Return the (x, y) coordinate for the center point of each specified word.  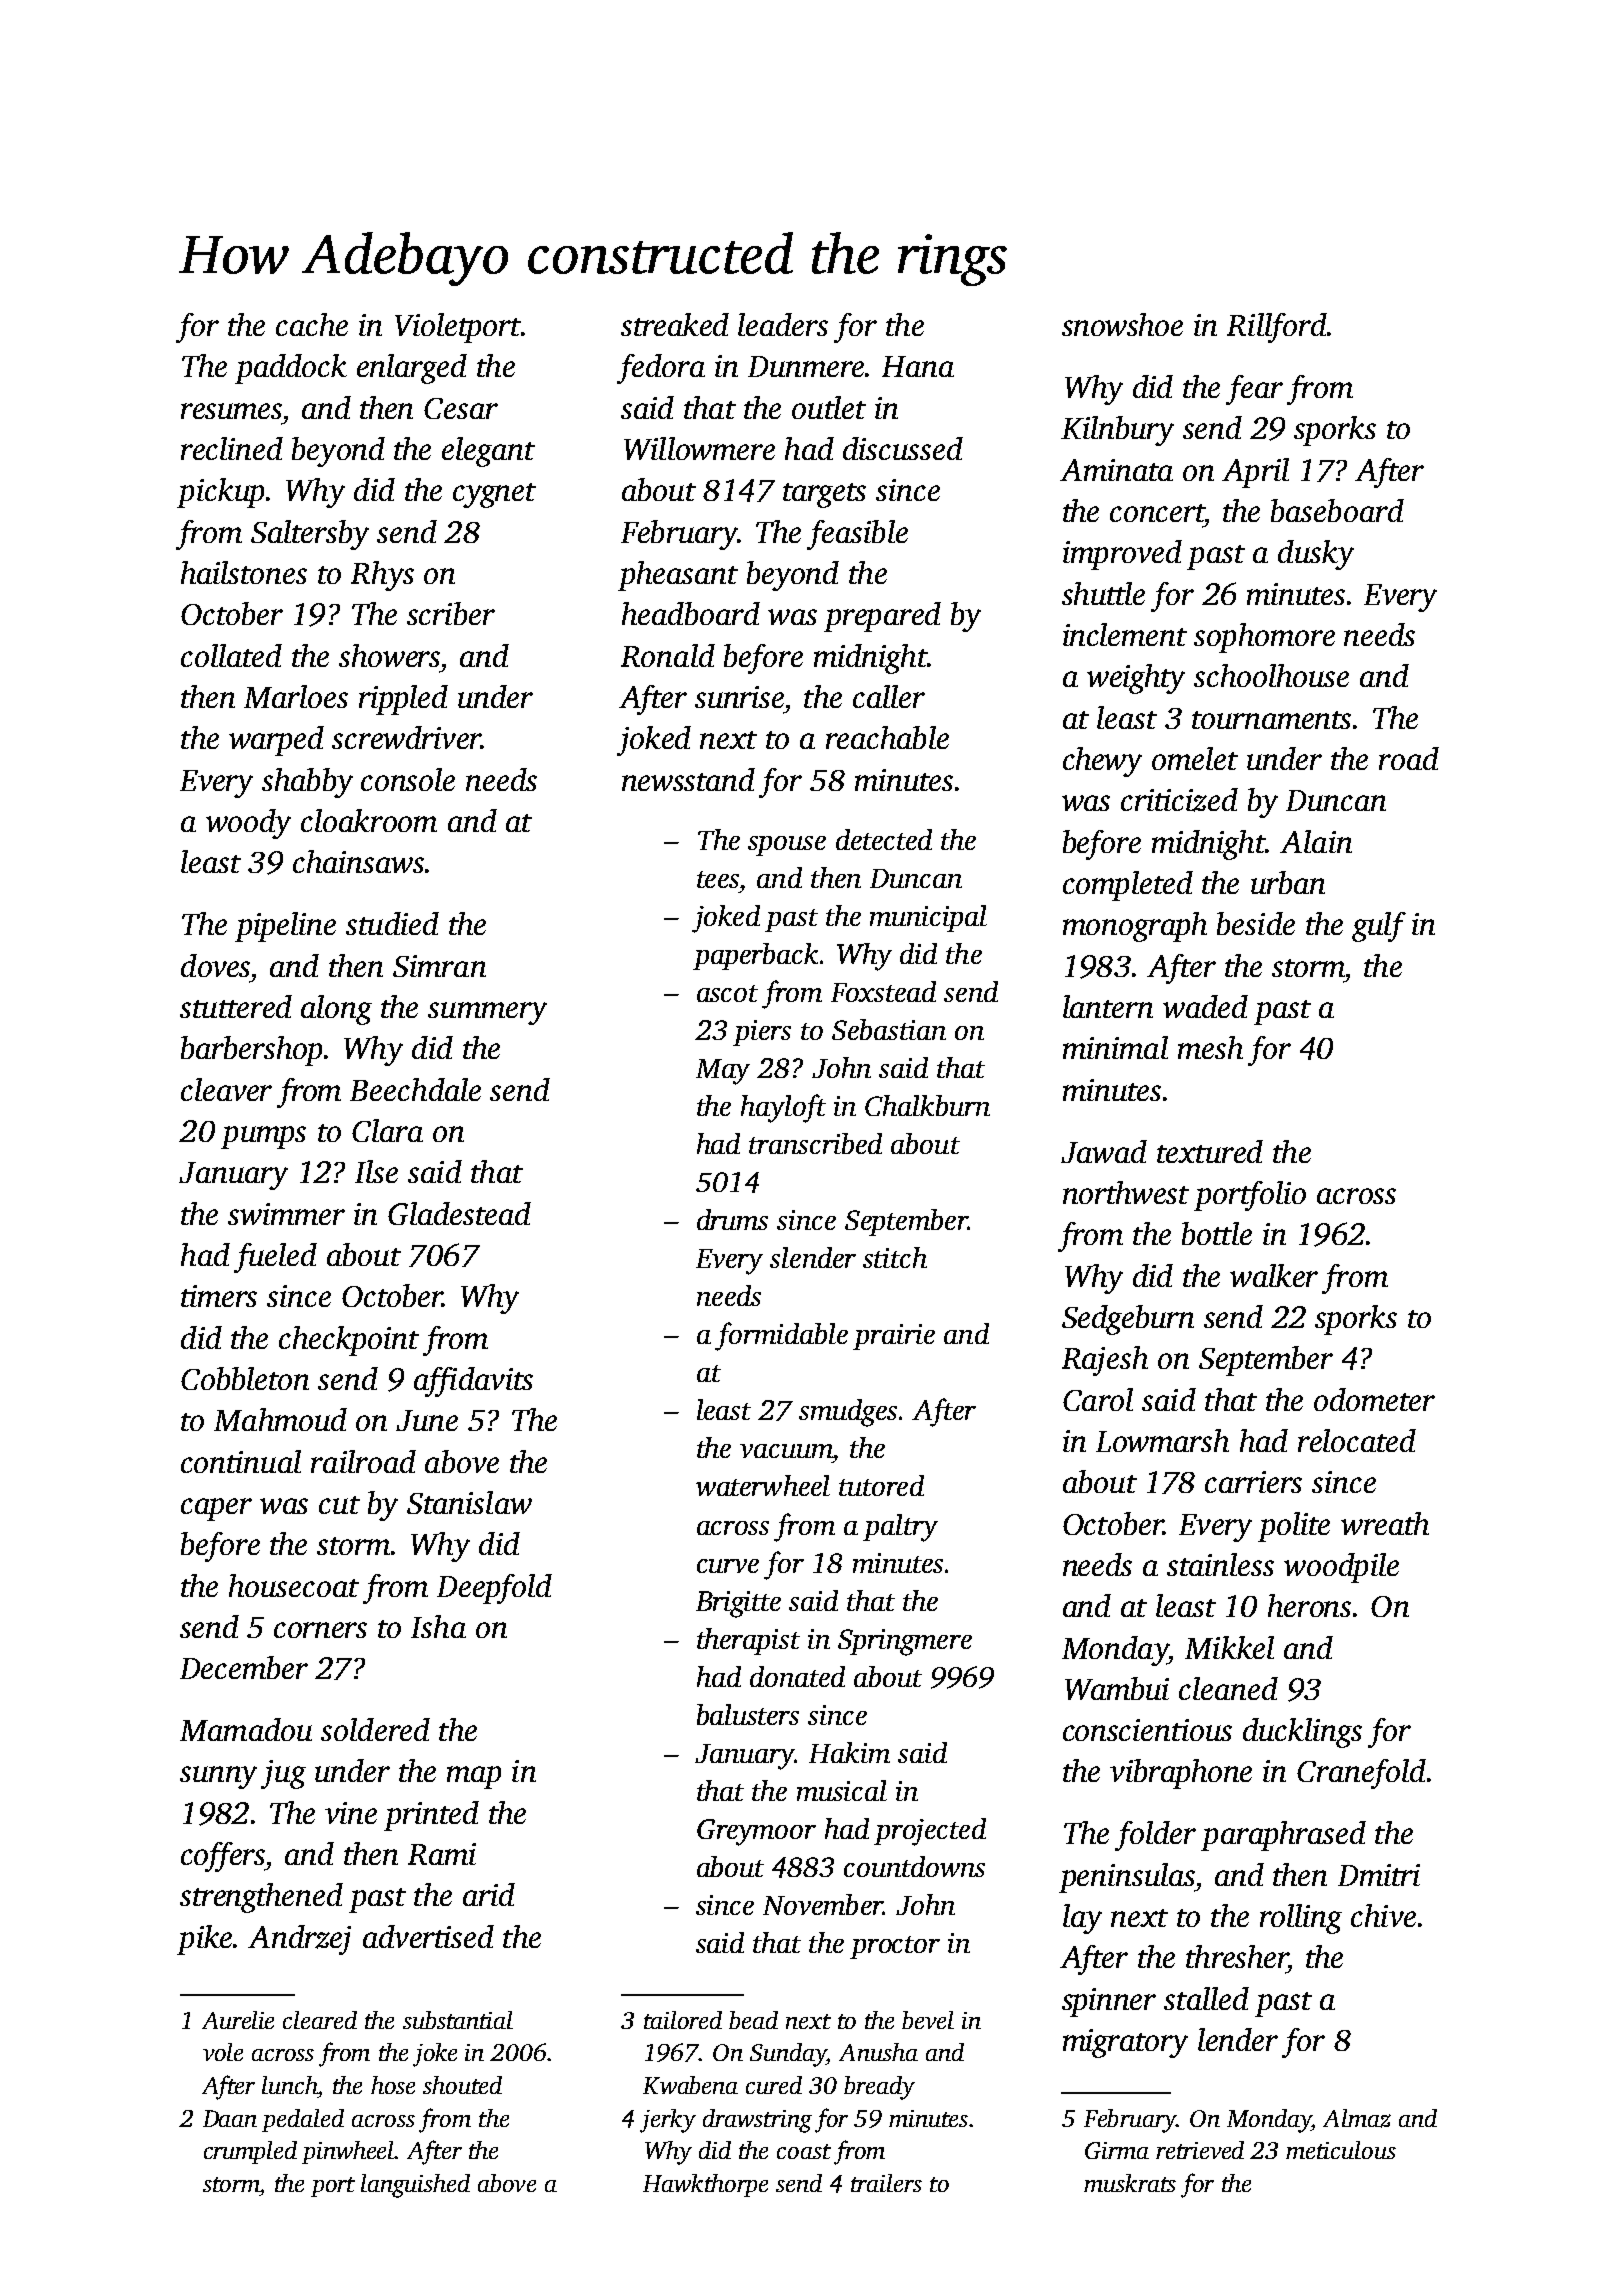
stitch (895, 1257)
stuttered (236, 1006)
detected (884, 839)
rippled (403, 700)
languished (415, 2186)
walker (1274, 1275)
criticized (1179, 800)
